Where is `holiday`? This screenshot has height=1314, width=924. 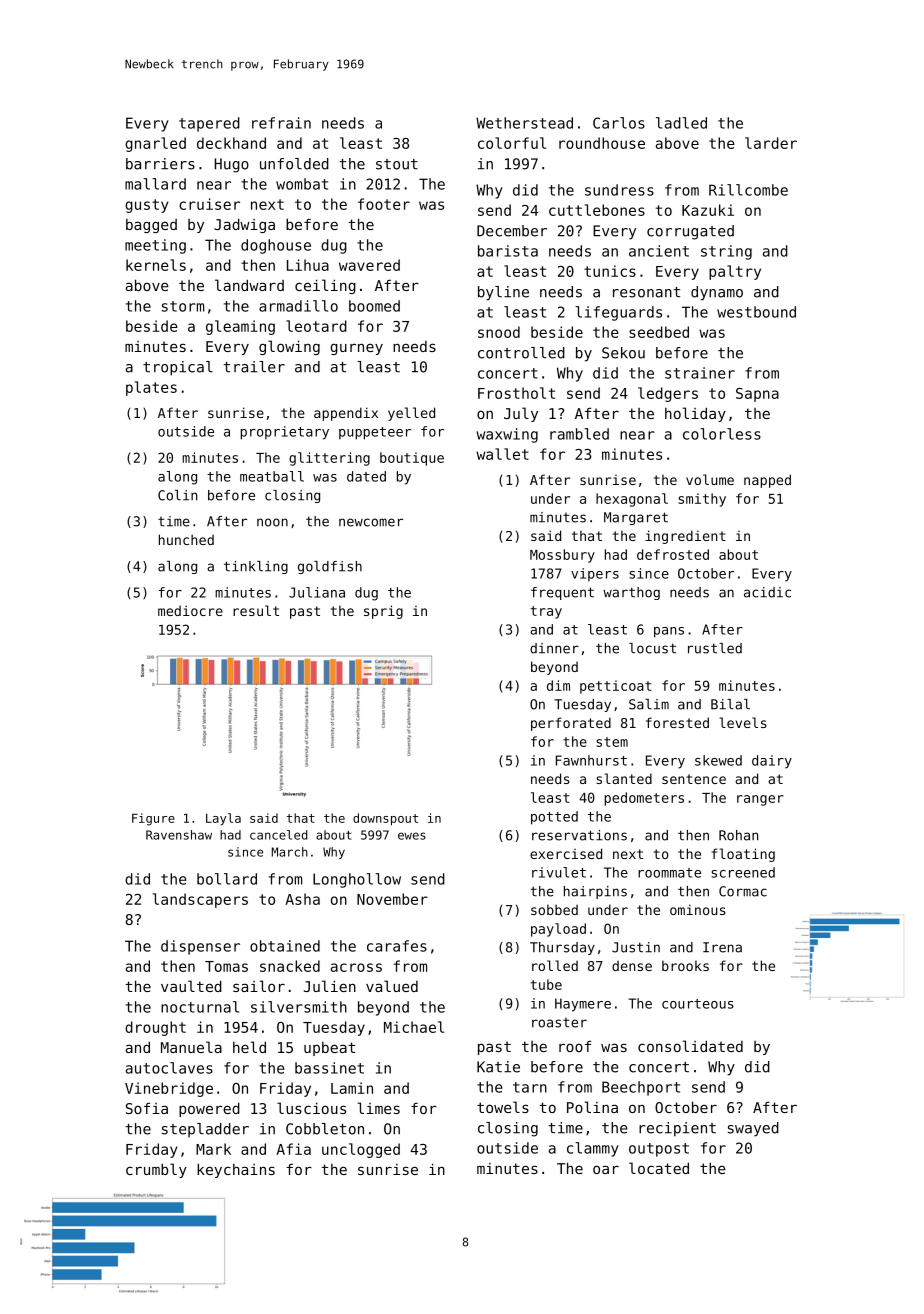 holiday is located at coordinates (695, 414).
